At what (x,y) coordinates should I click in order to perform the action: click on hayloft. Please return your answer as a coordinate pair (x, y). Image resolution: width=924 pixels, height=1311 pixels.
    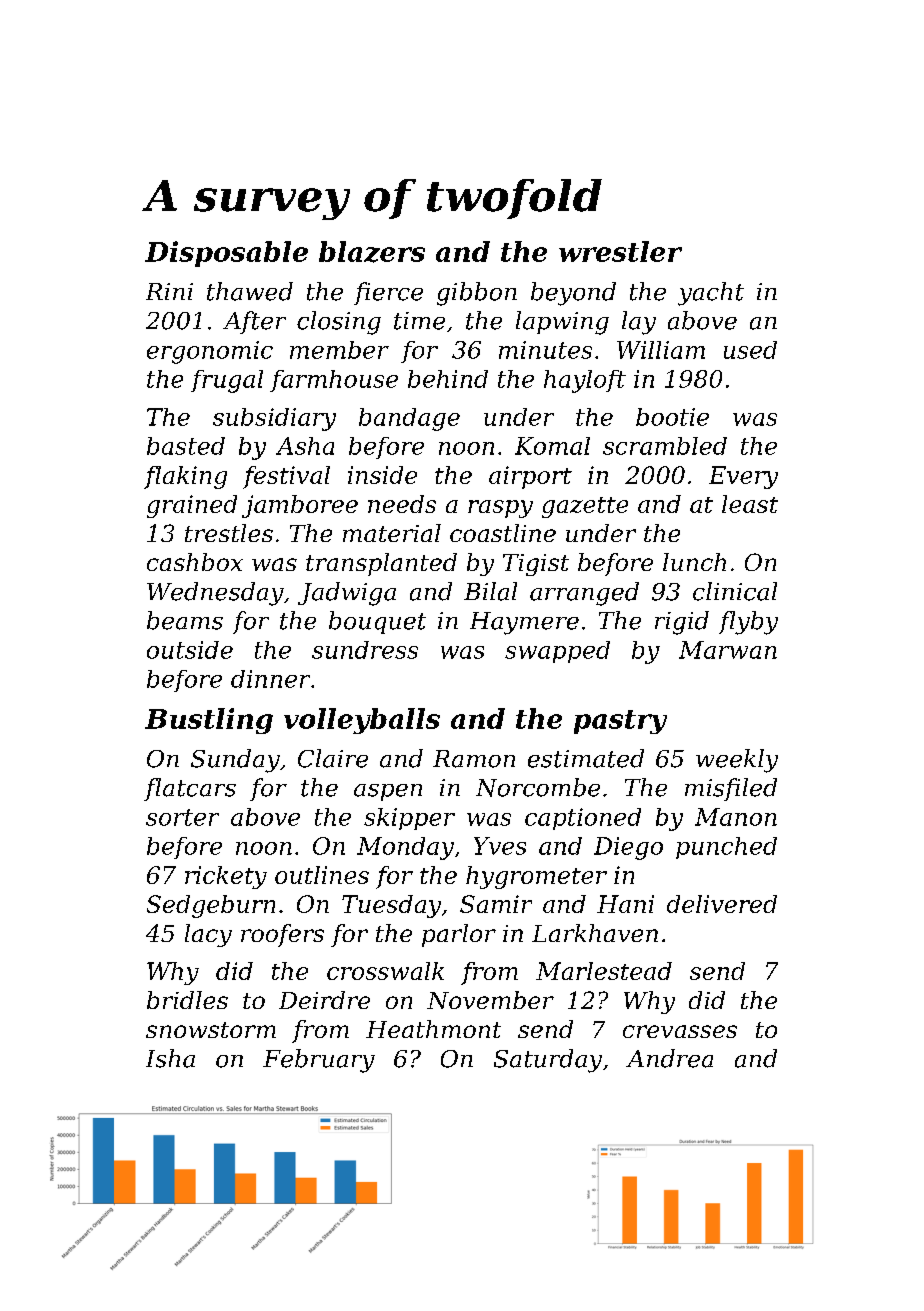
    Looking at the image, I should click on (585, 381).
